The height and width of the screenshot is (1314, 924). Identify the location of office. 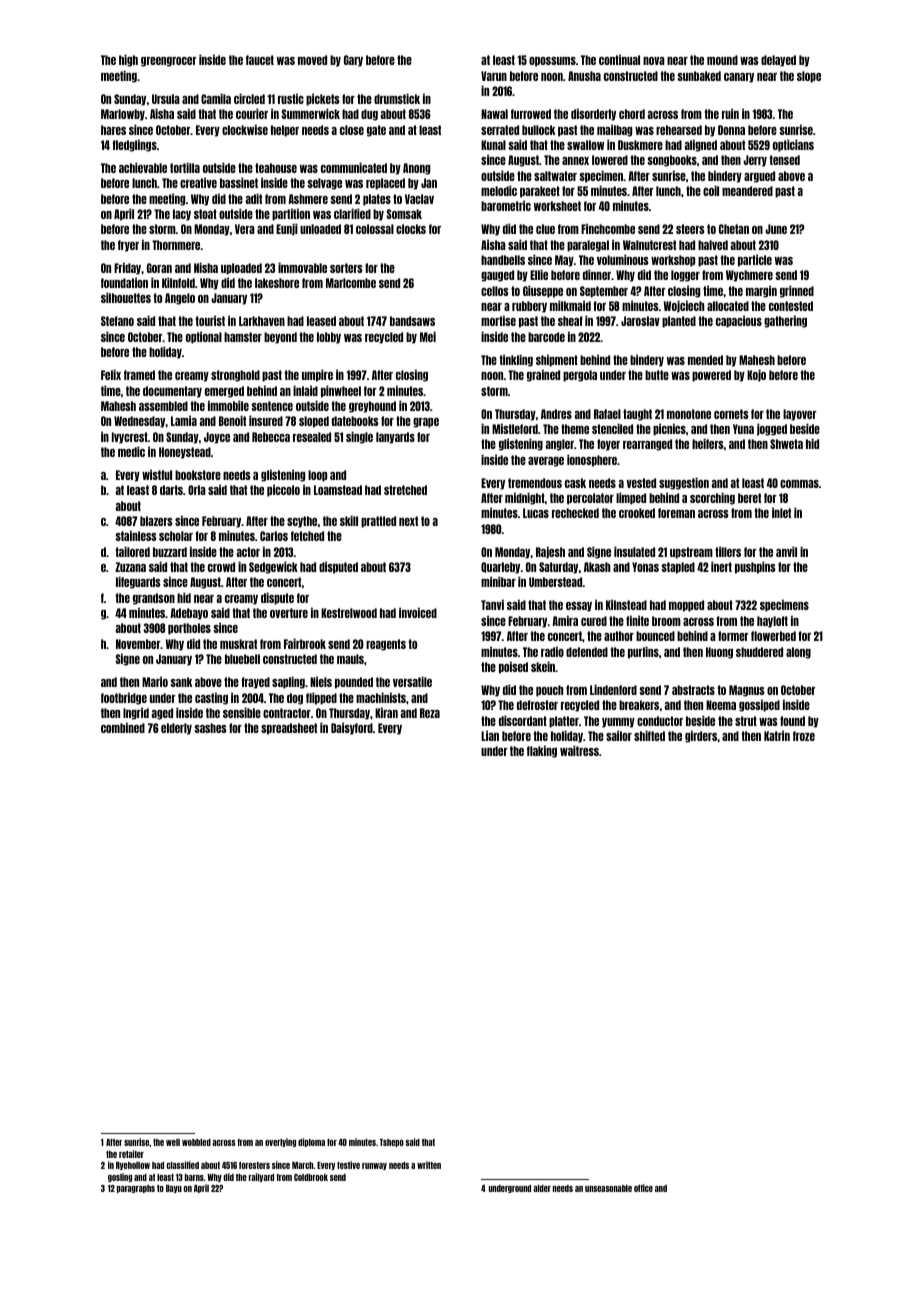
(643, 1188).
